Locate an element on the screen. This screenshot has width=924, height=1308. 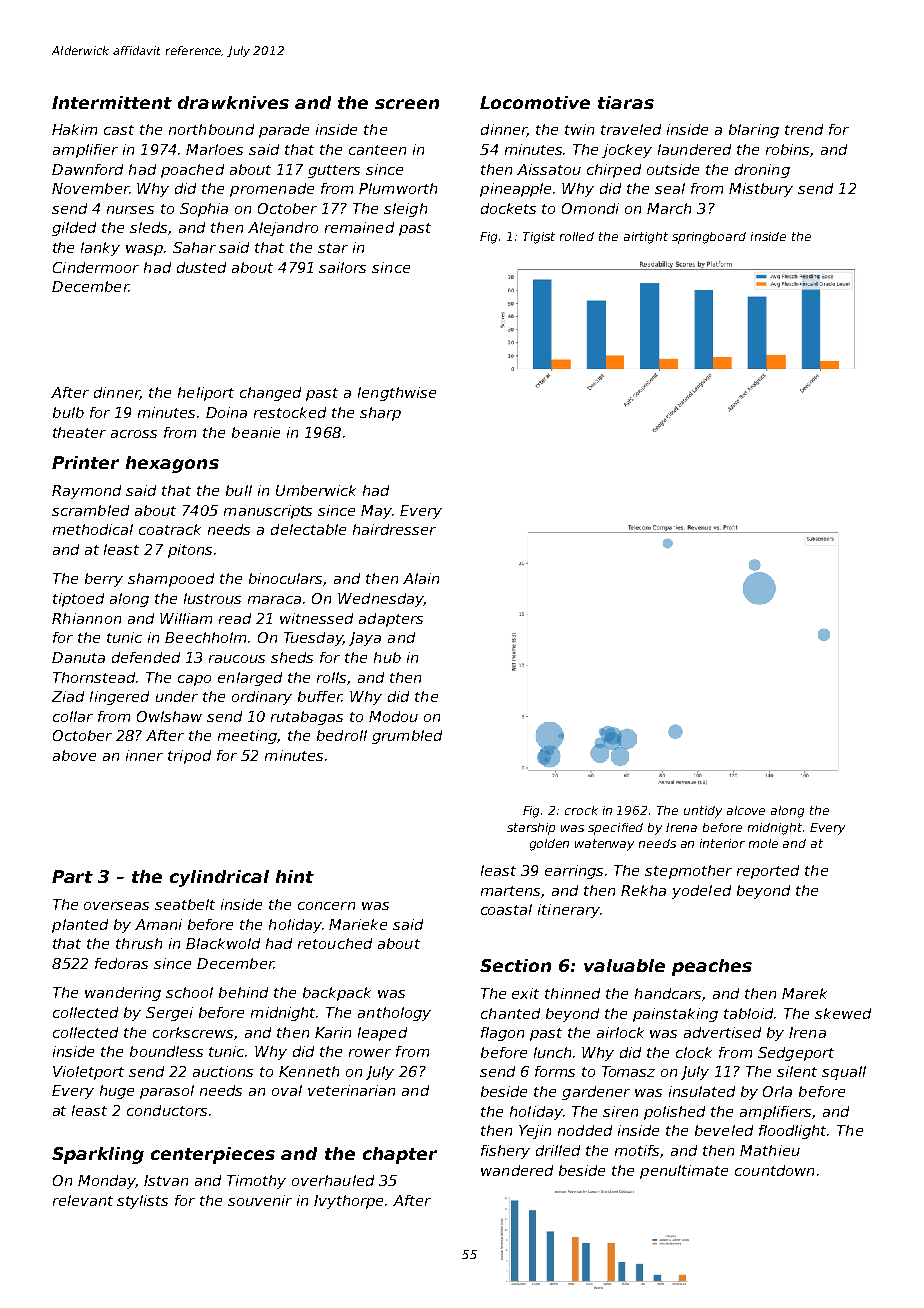
Tigist is located at coordinates (539, 238).
